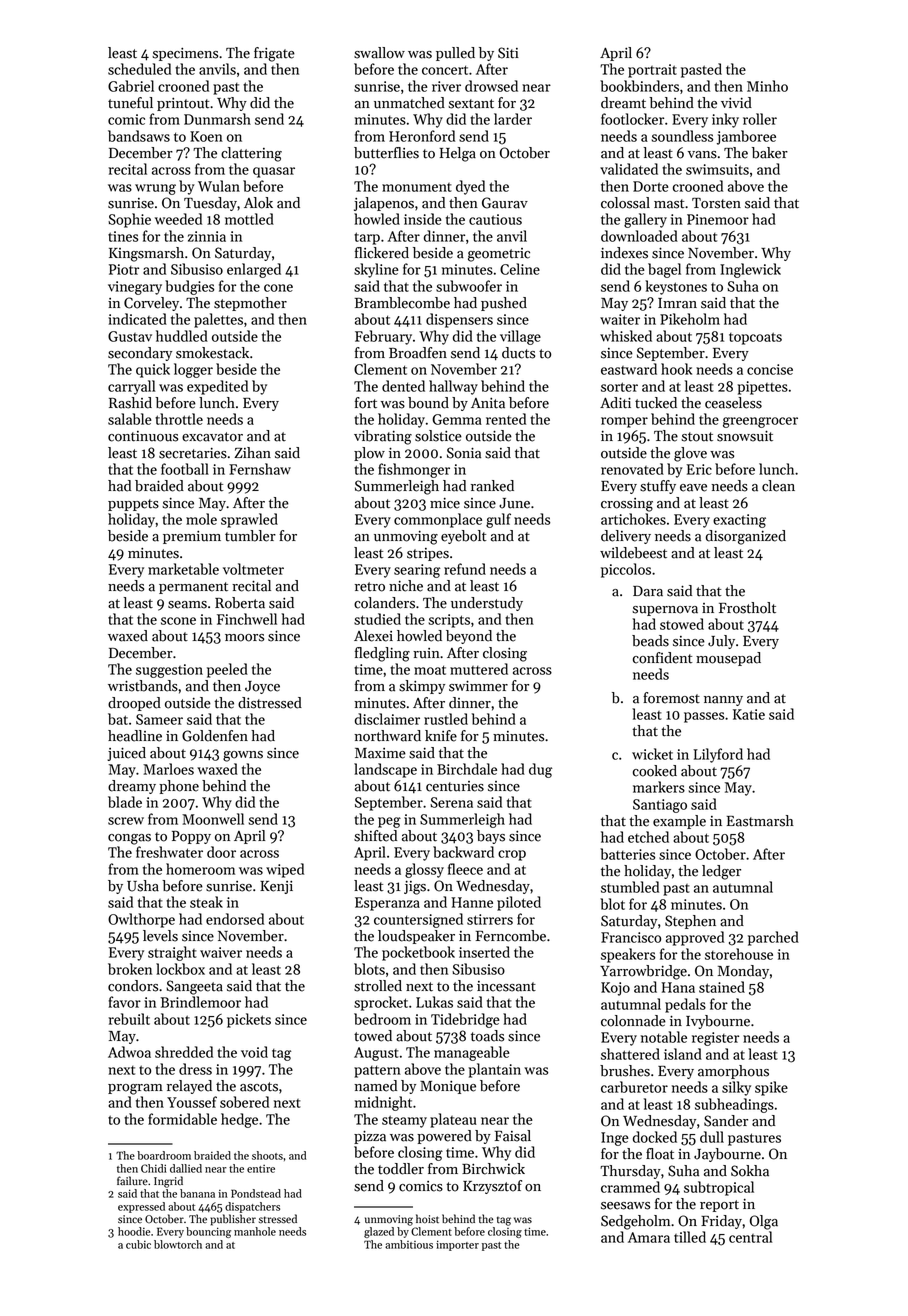  Describe the element at coordinates (719, 1188) in the screenshot. I see `subtropical` at that location.
